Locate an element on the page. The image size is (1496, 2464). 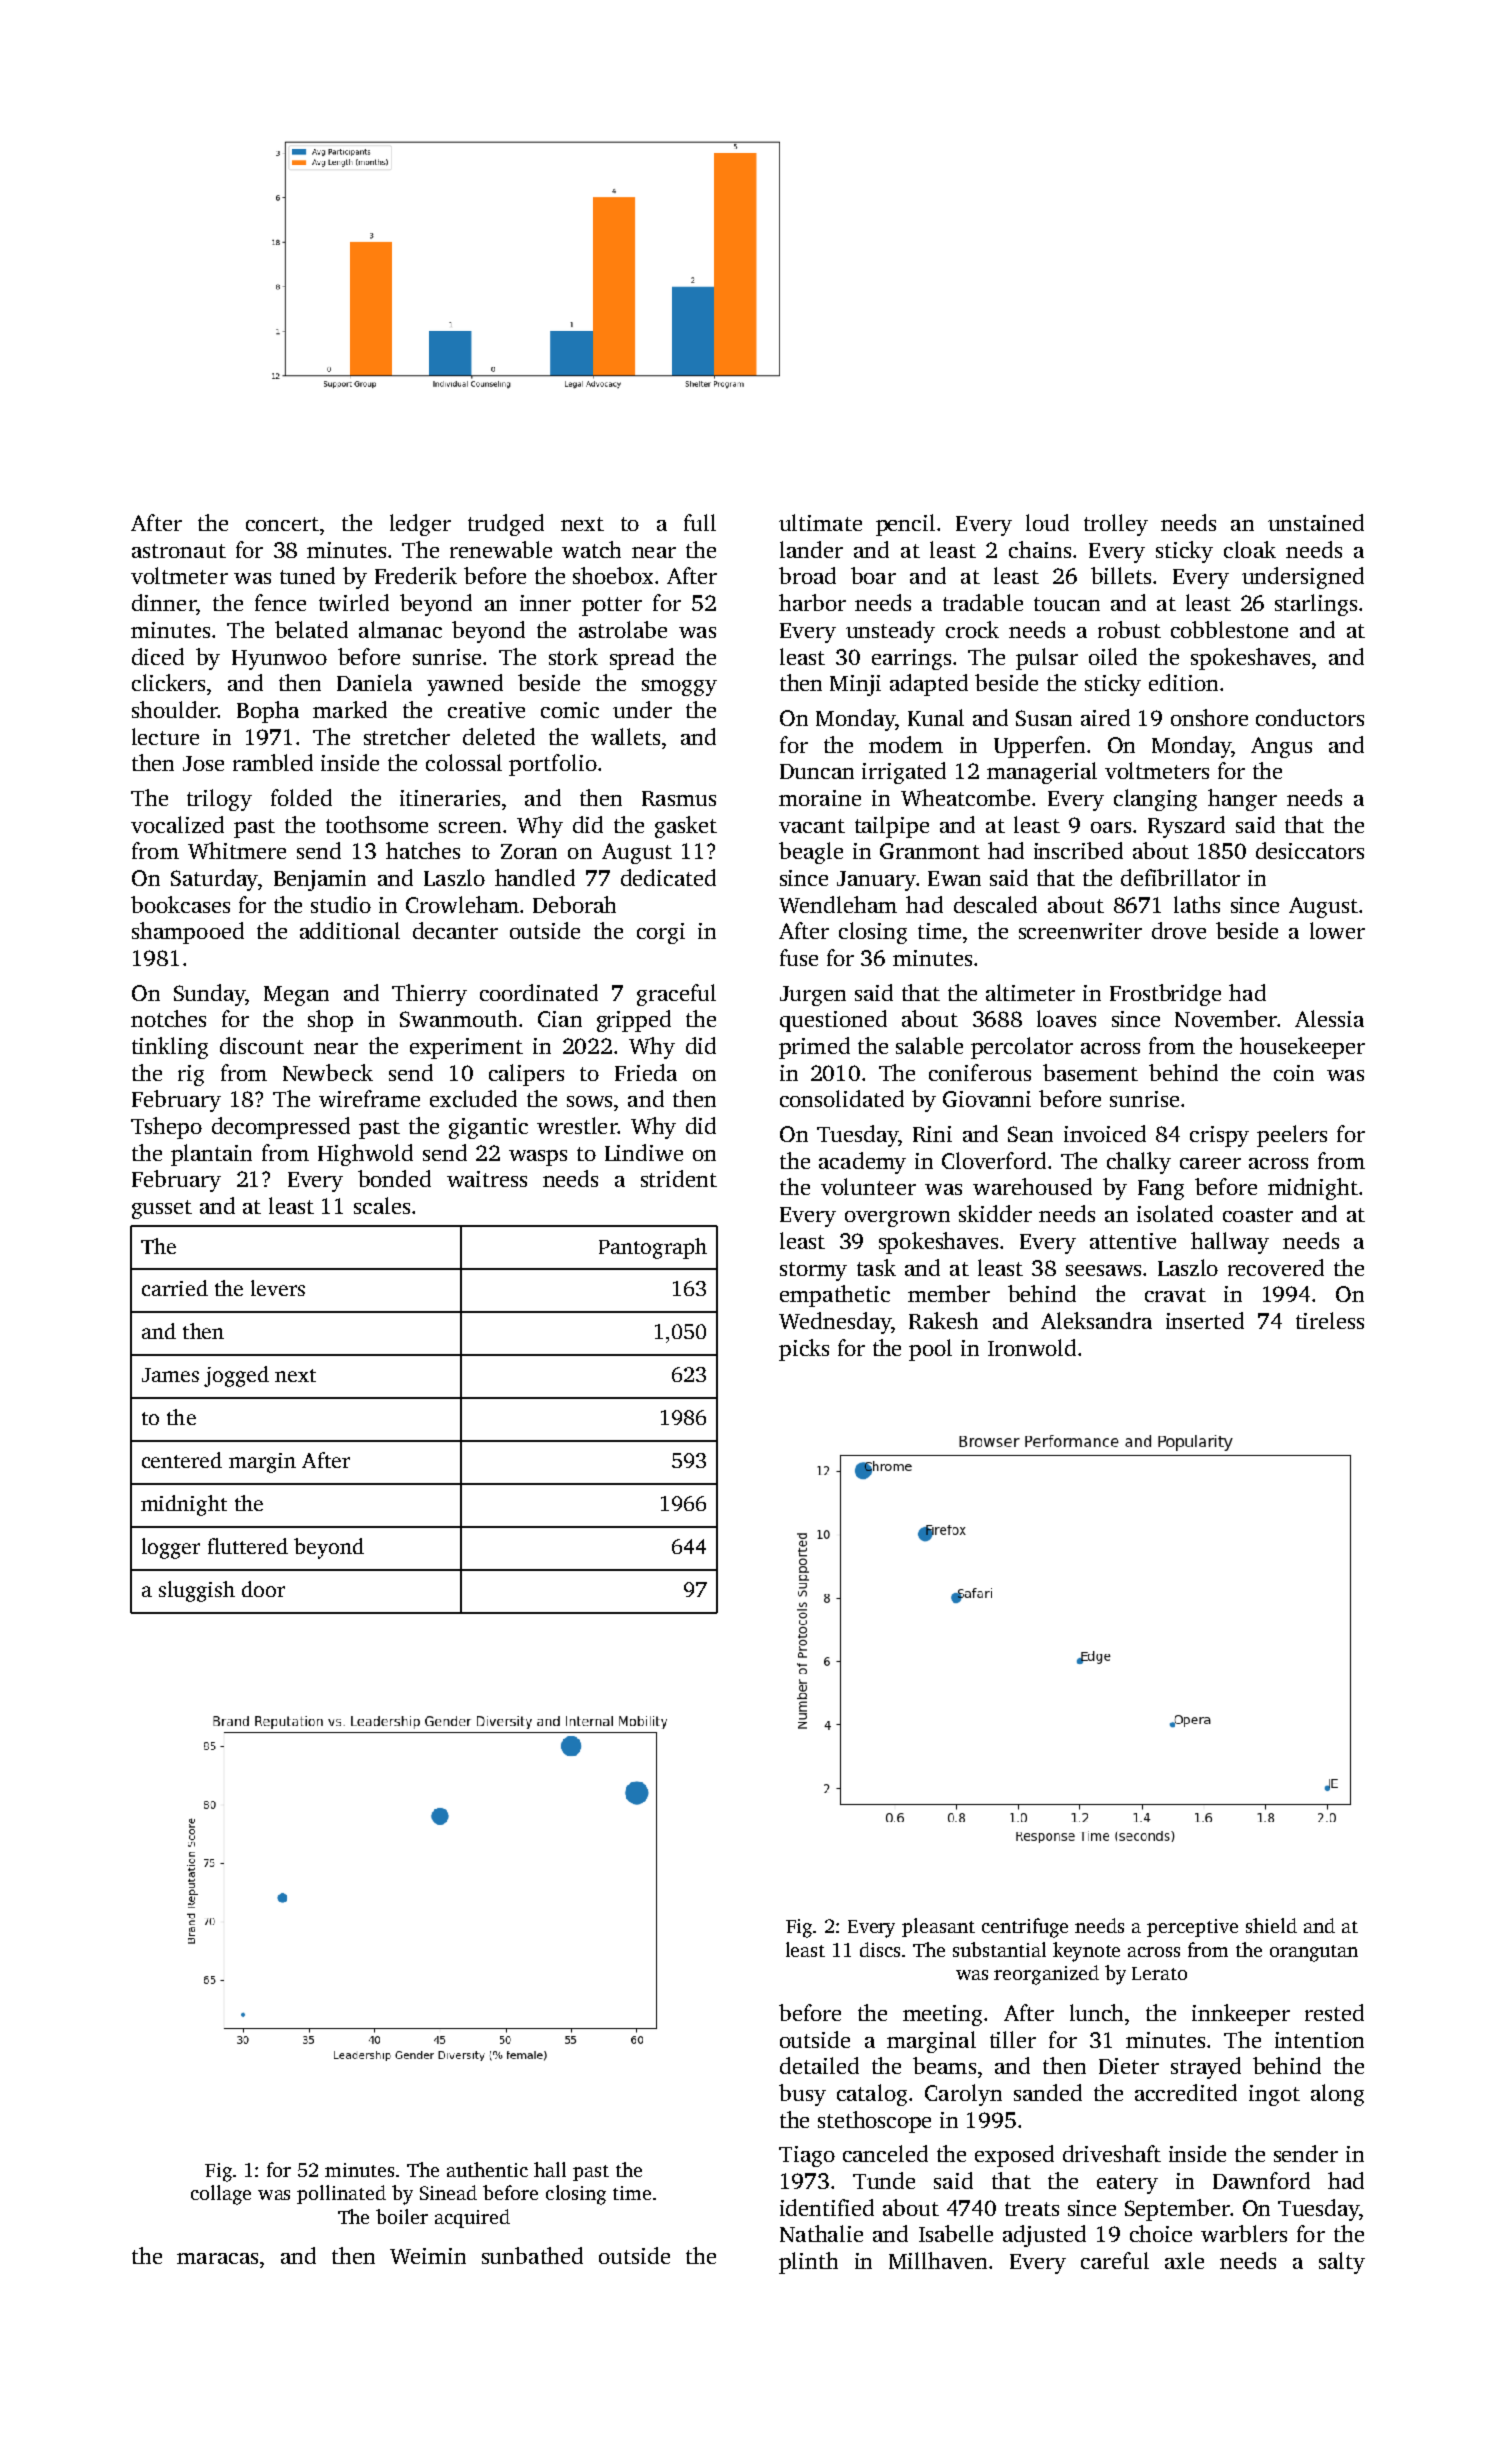
concert is located at coordinates (282, 524).
